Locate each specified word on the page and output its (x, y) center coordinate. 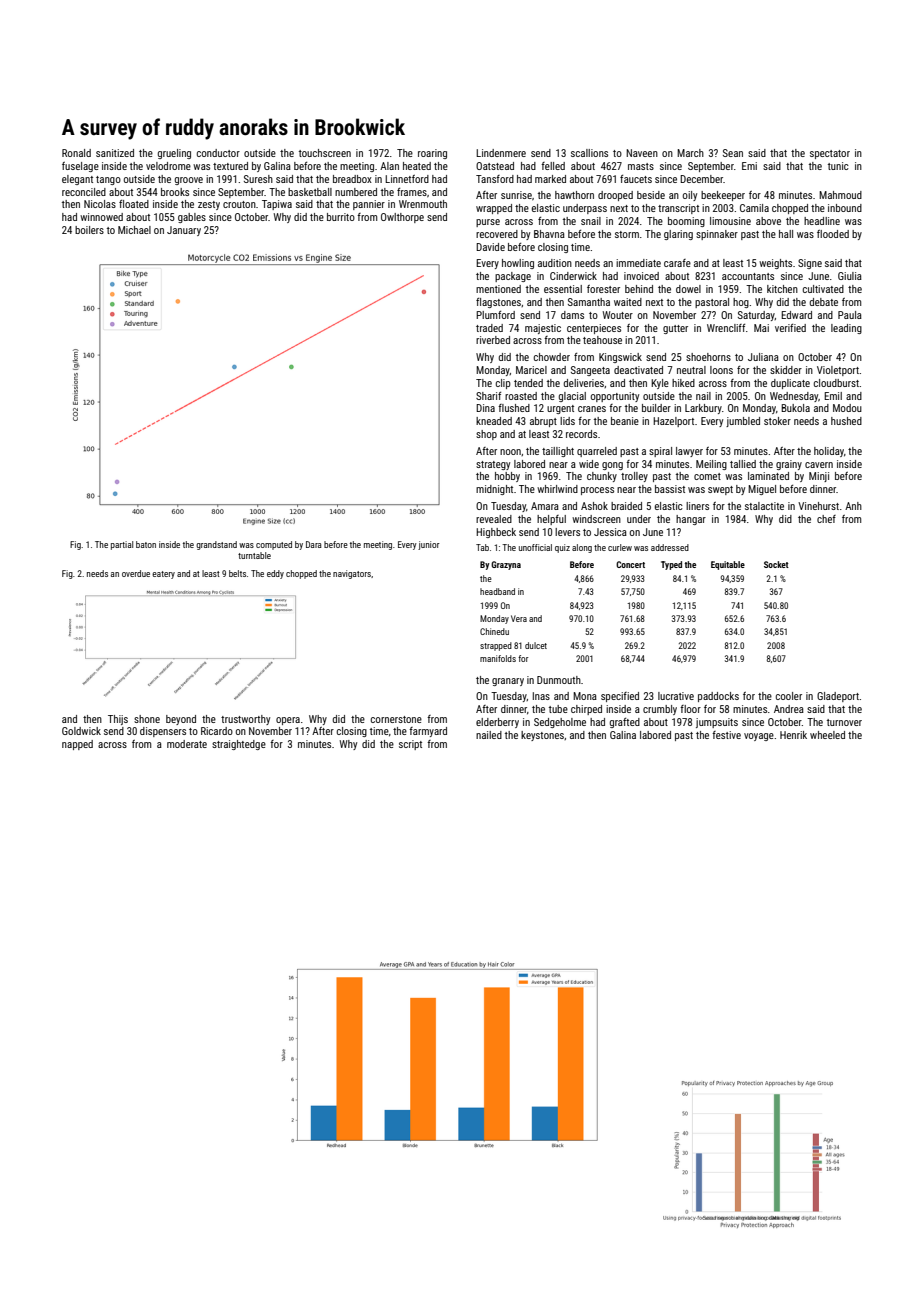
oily (690, 196)
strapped (496, 646)
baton (146, 544)
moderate (187, 744)
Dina (485, 408)
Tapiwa (277, 205)
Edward (796, 315)
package (513, 277)
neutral (691, 370)
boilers (89, 230)
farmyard (428, 732)
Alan (389, 166)
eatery (163, 575)
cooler (789, 696)
